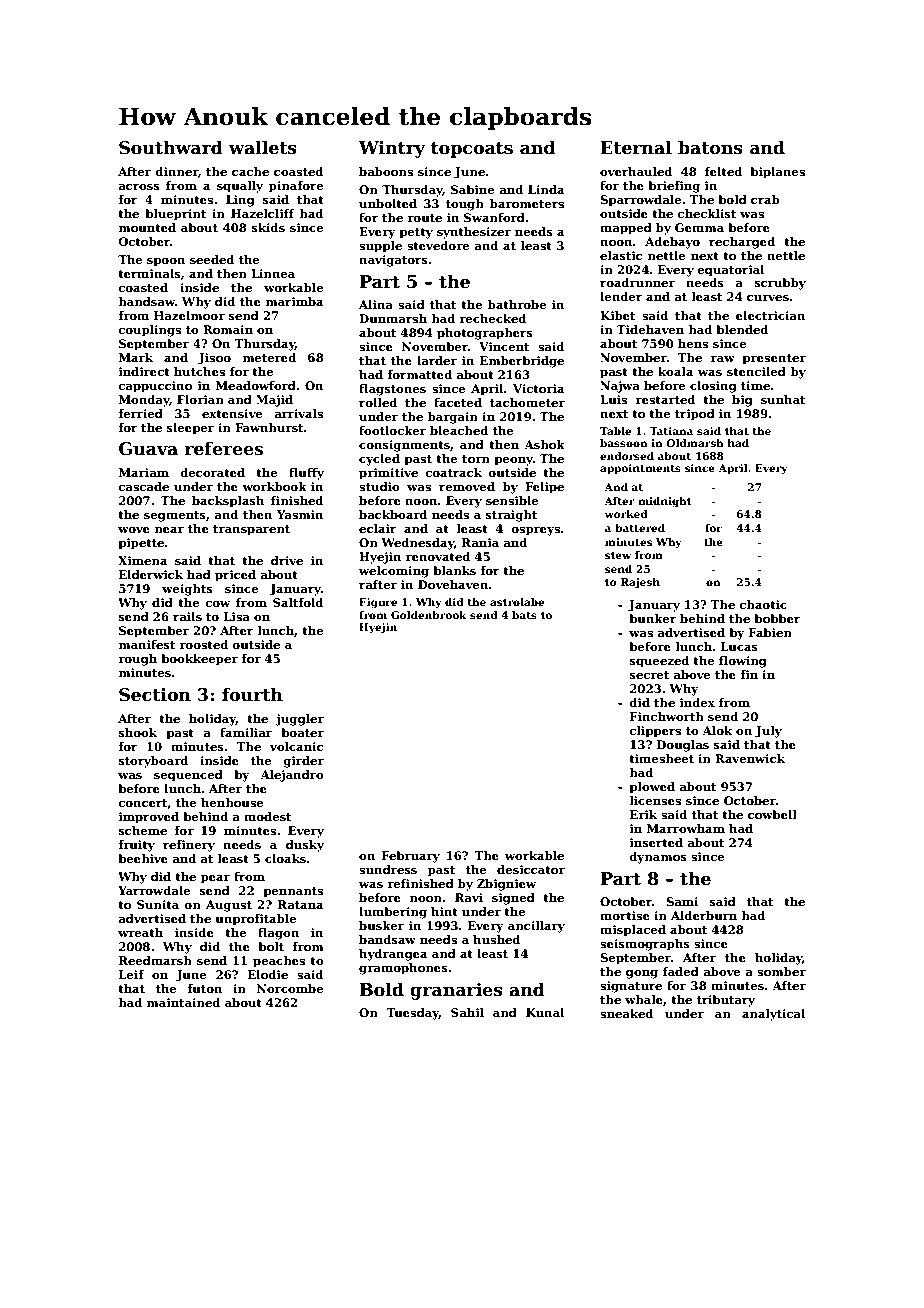 The width and height of the image is (924, 1308). Describe the element at coordinates (517, 602) in the image. I see `astrolabe` at that location.
